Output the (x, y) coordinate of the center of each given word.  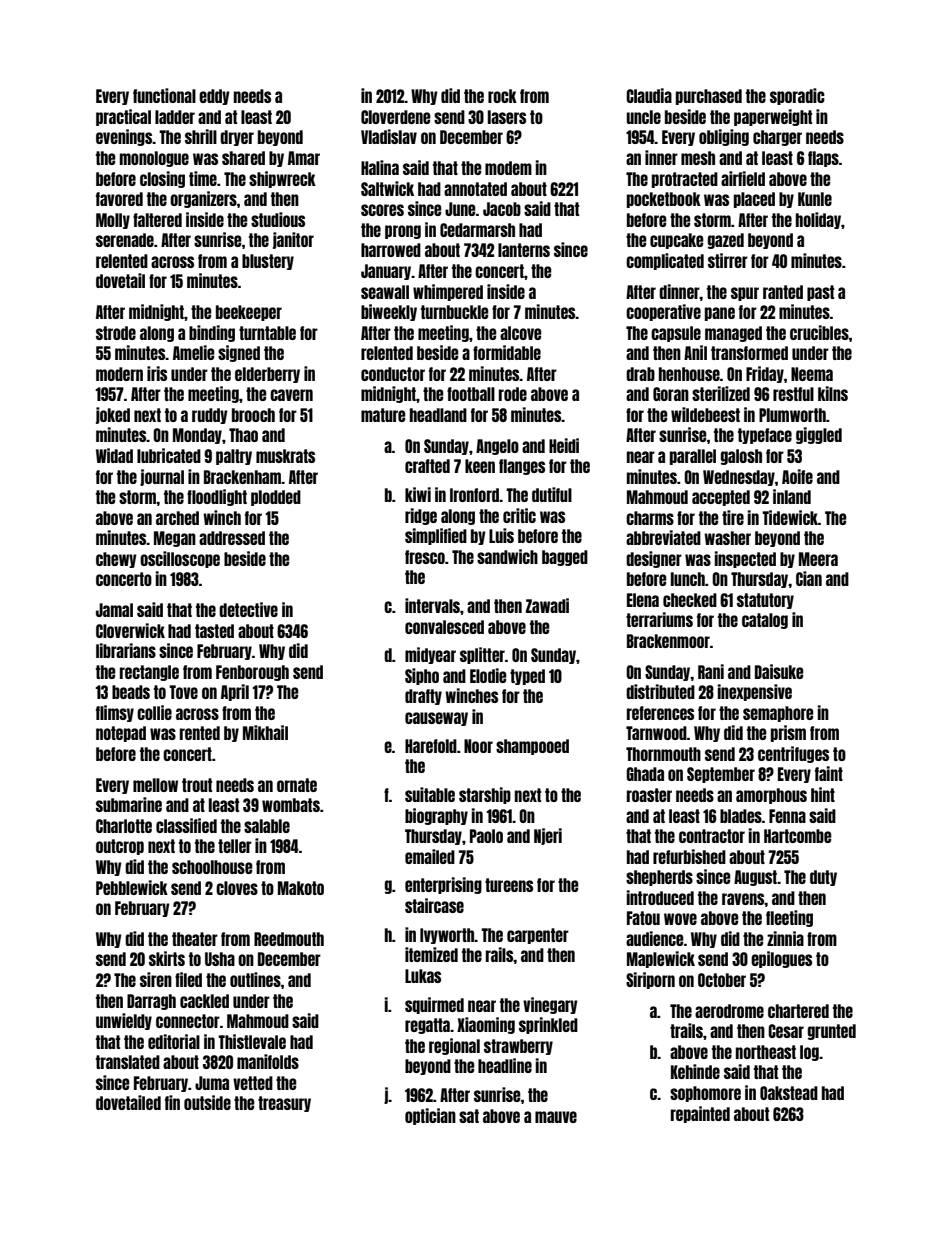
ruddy (210, 416)
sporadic (797, 96)
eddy (214, 97)
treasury (284, 1104)
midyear (430, 655)
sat (469, 1116)
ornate (297, 785)
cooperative (663, 312)
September (721, 775)
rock (502, 96)
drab (640, 374)
